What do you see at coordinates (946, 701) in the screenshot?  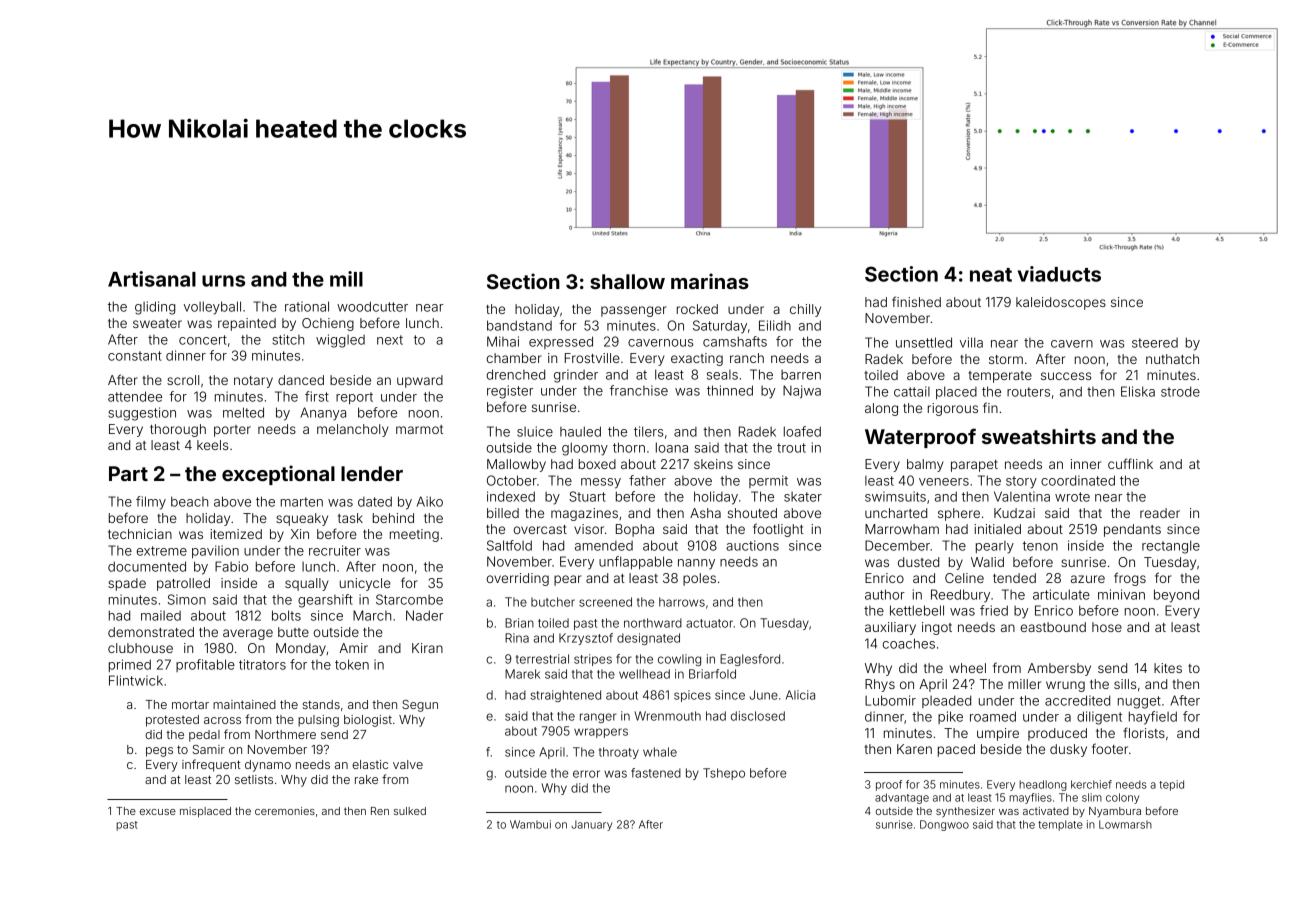 I see `pleaded` at bounding box center [946, 701].
